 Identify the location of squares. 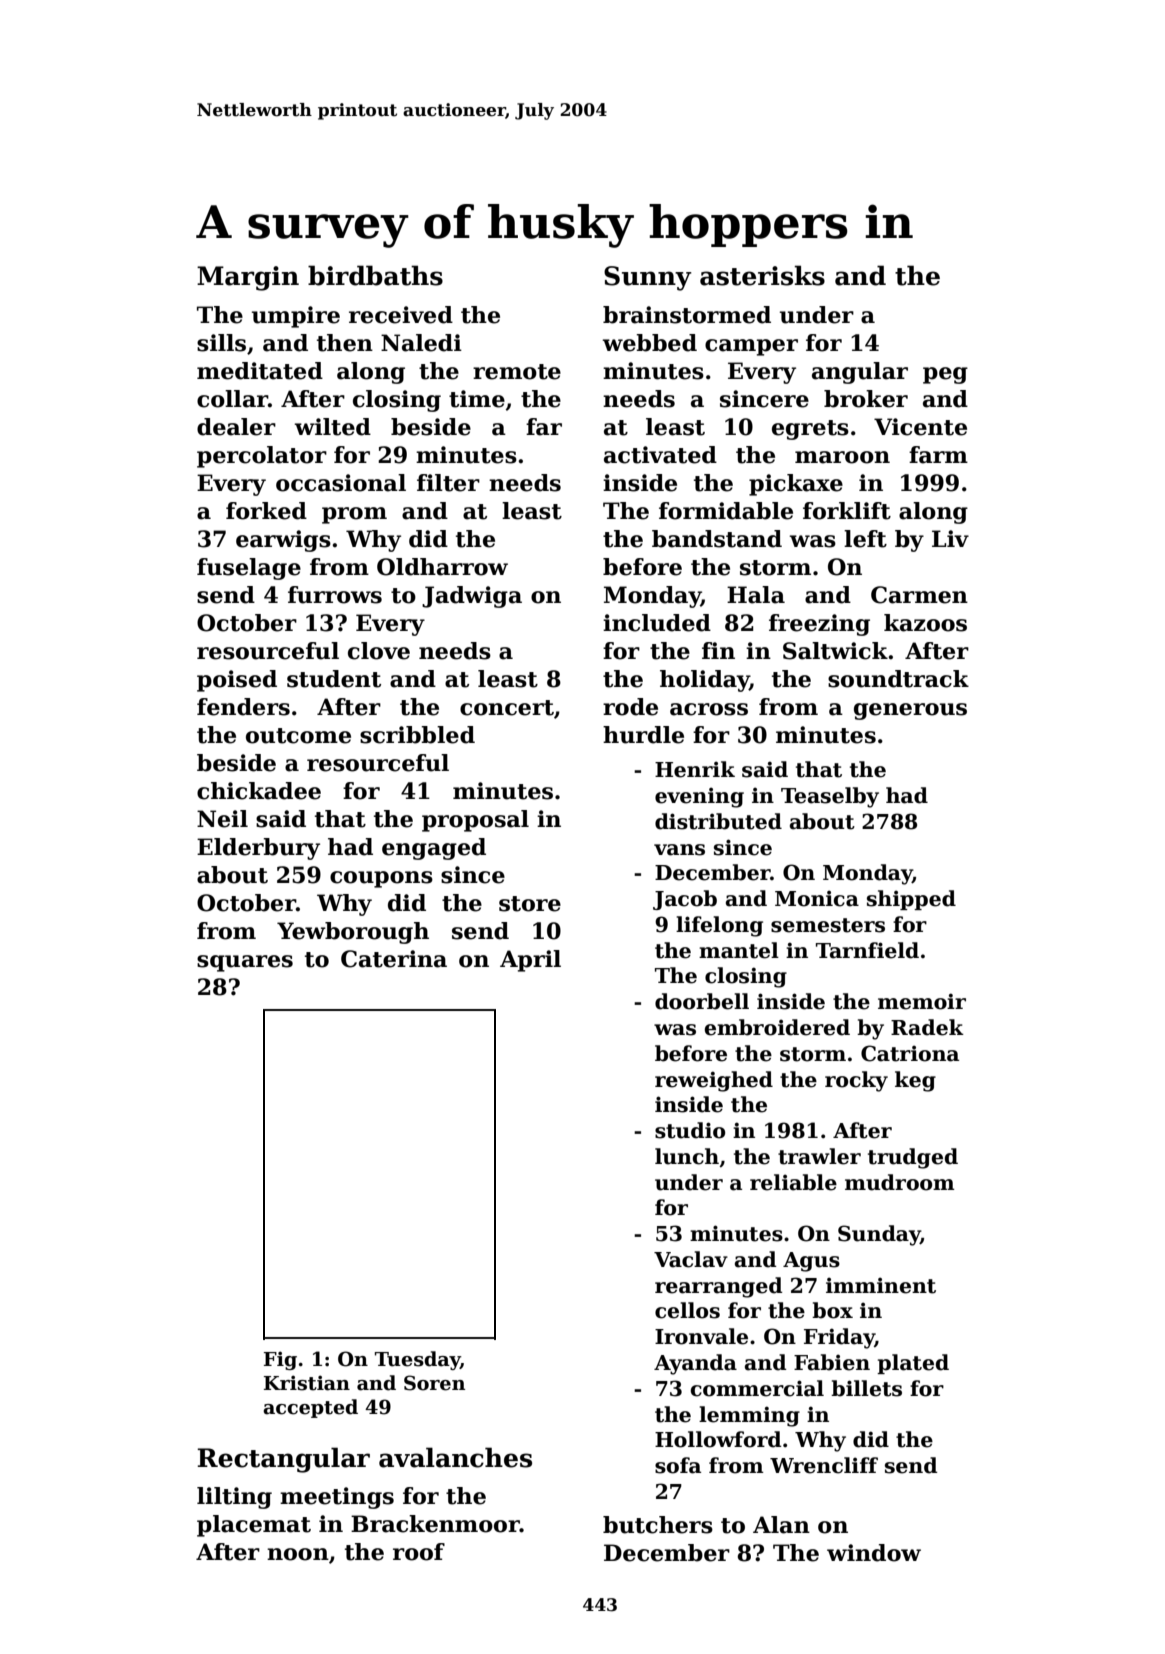
(245, 963).
